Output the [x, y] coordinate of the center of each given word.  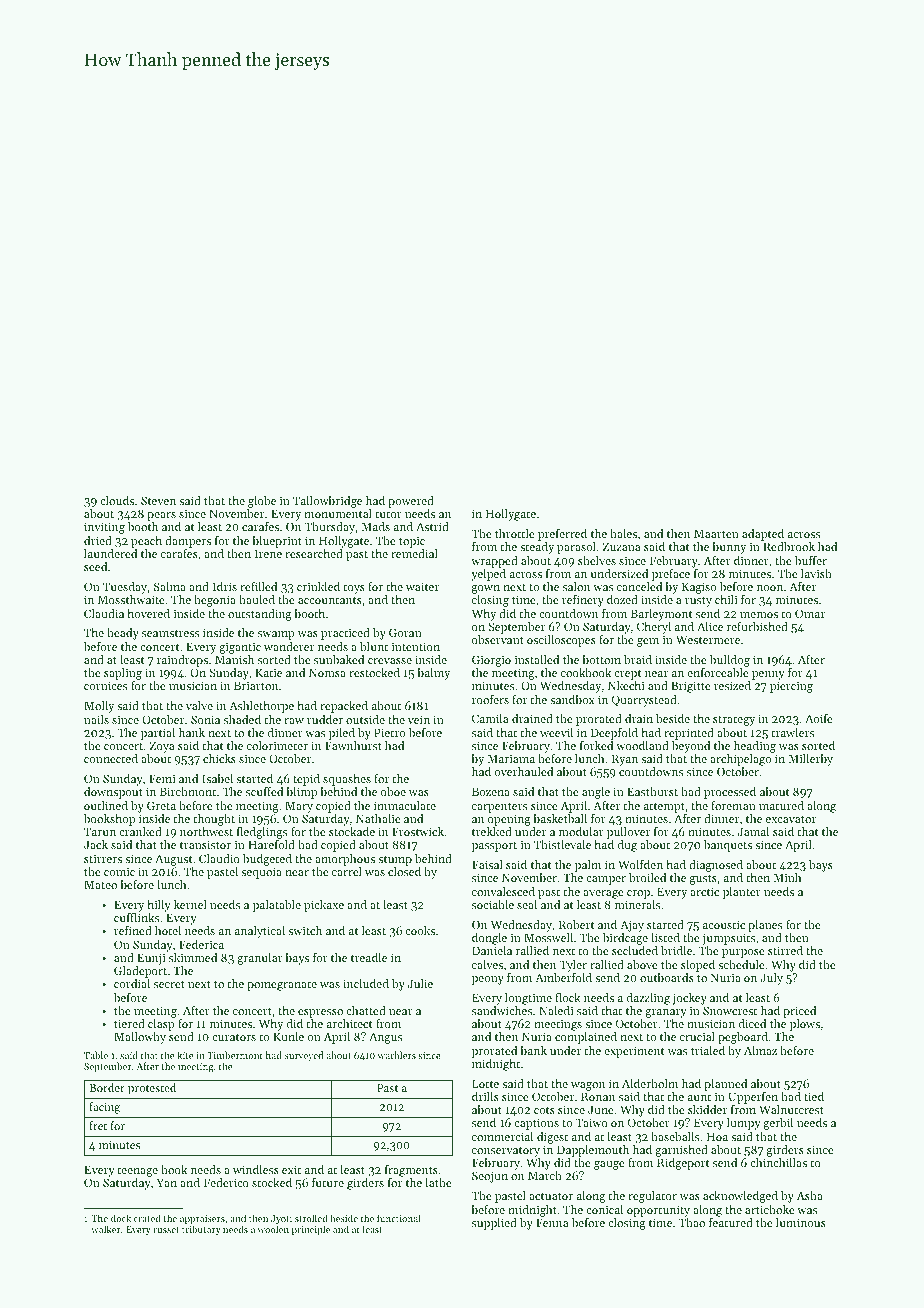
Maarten [716, 533]
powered [411, 502]
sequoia [261, 873]
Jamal [753, 831]
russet [166, 1230]
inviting [104, 528]
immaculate [405, 805]
